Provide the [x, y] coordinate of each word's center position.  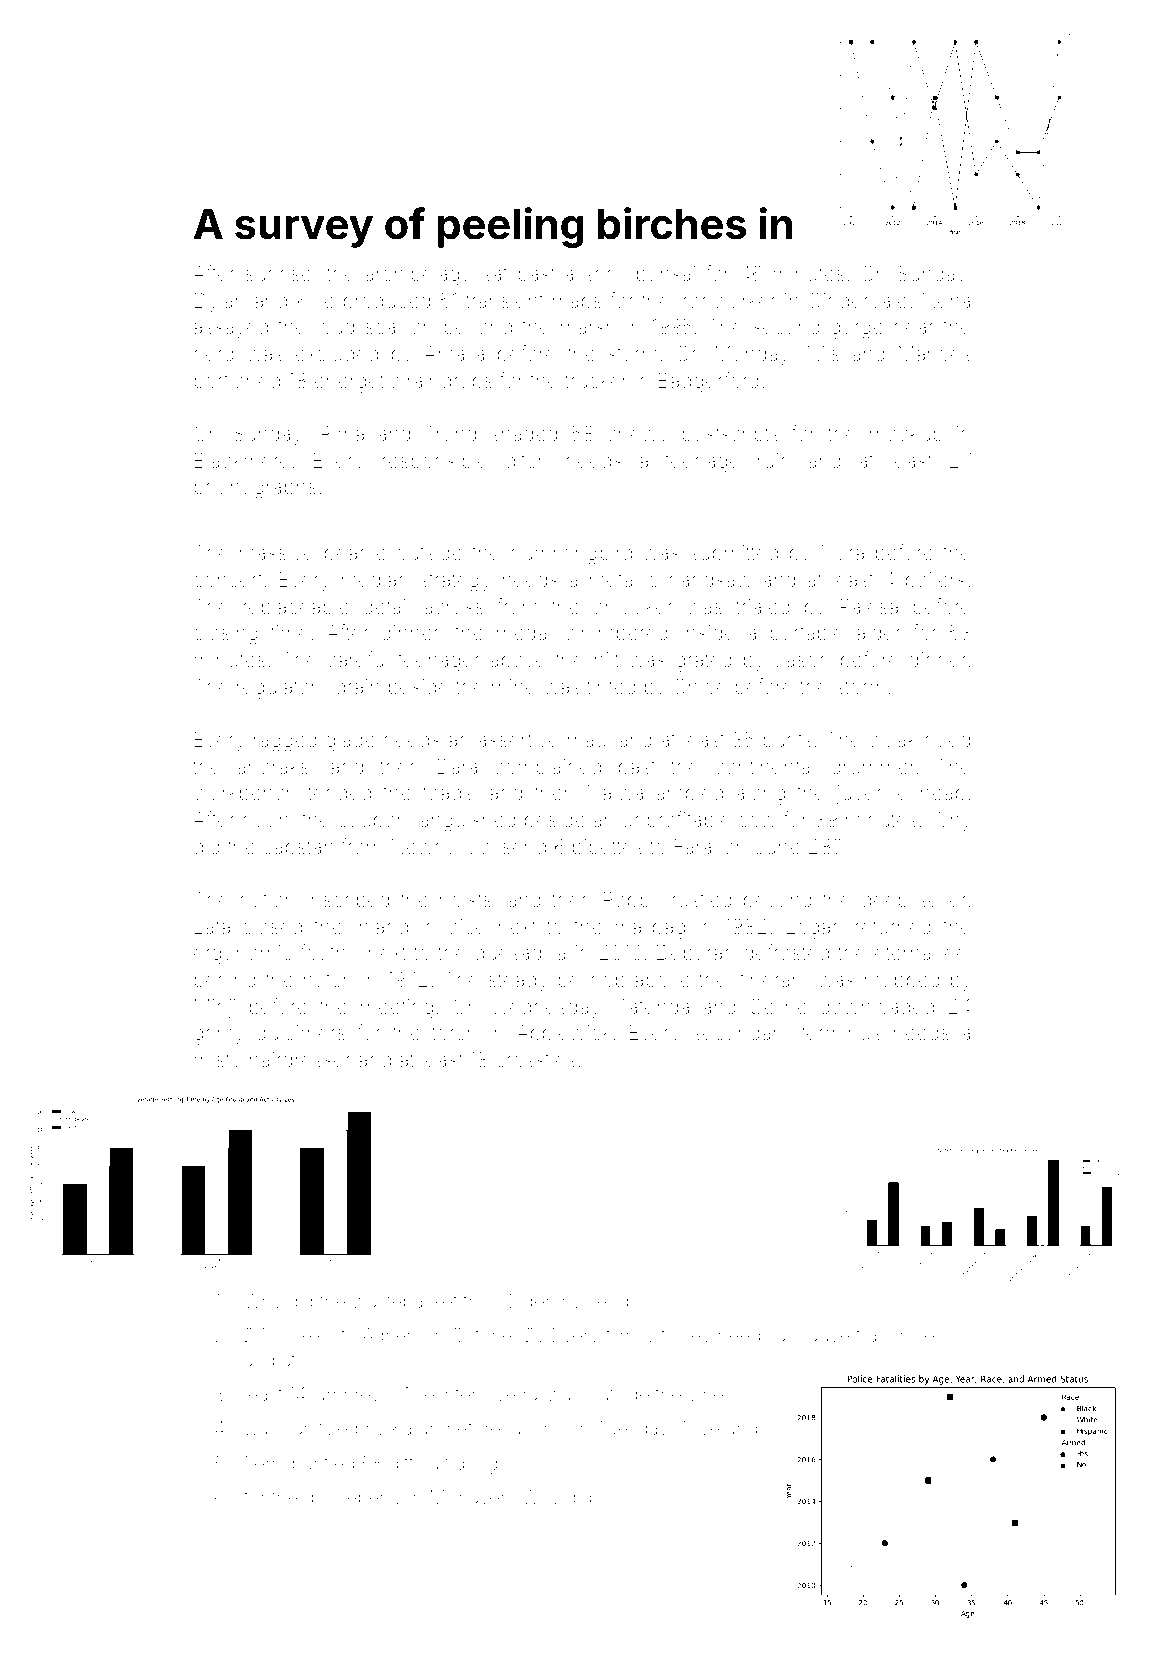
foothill [329, 952]
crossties [536, 1059]
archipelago [418, 276]
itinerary [773, 982]
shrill [604, 273]
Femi [264, 1463]
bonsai [666, 273]
